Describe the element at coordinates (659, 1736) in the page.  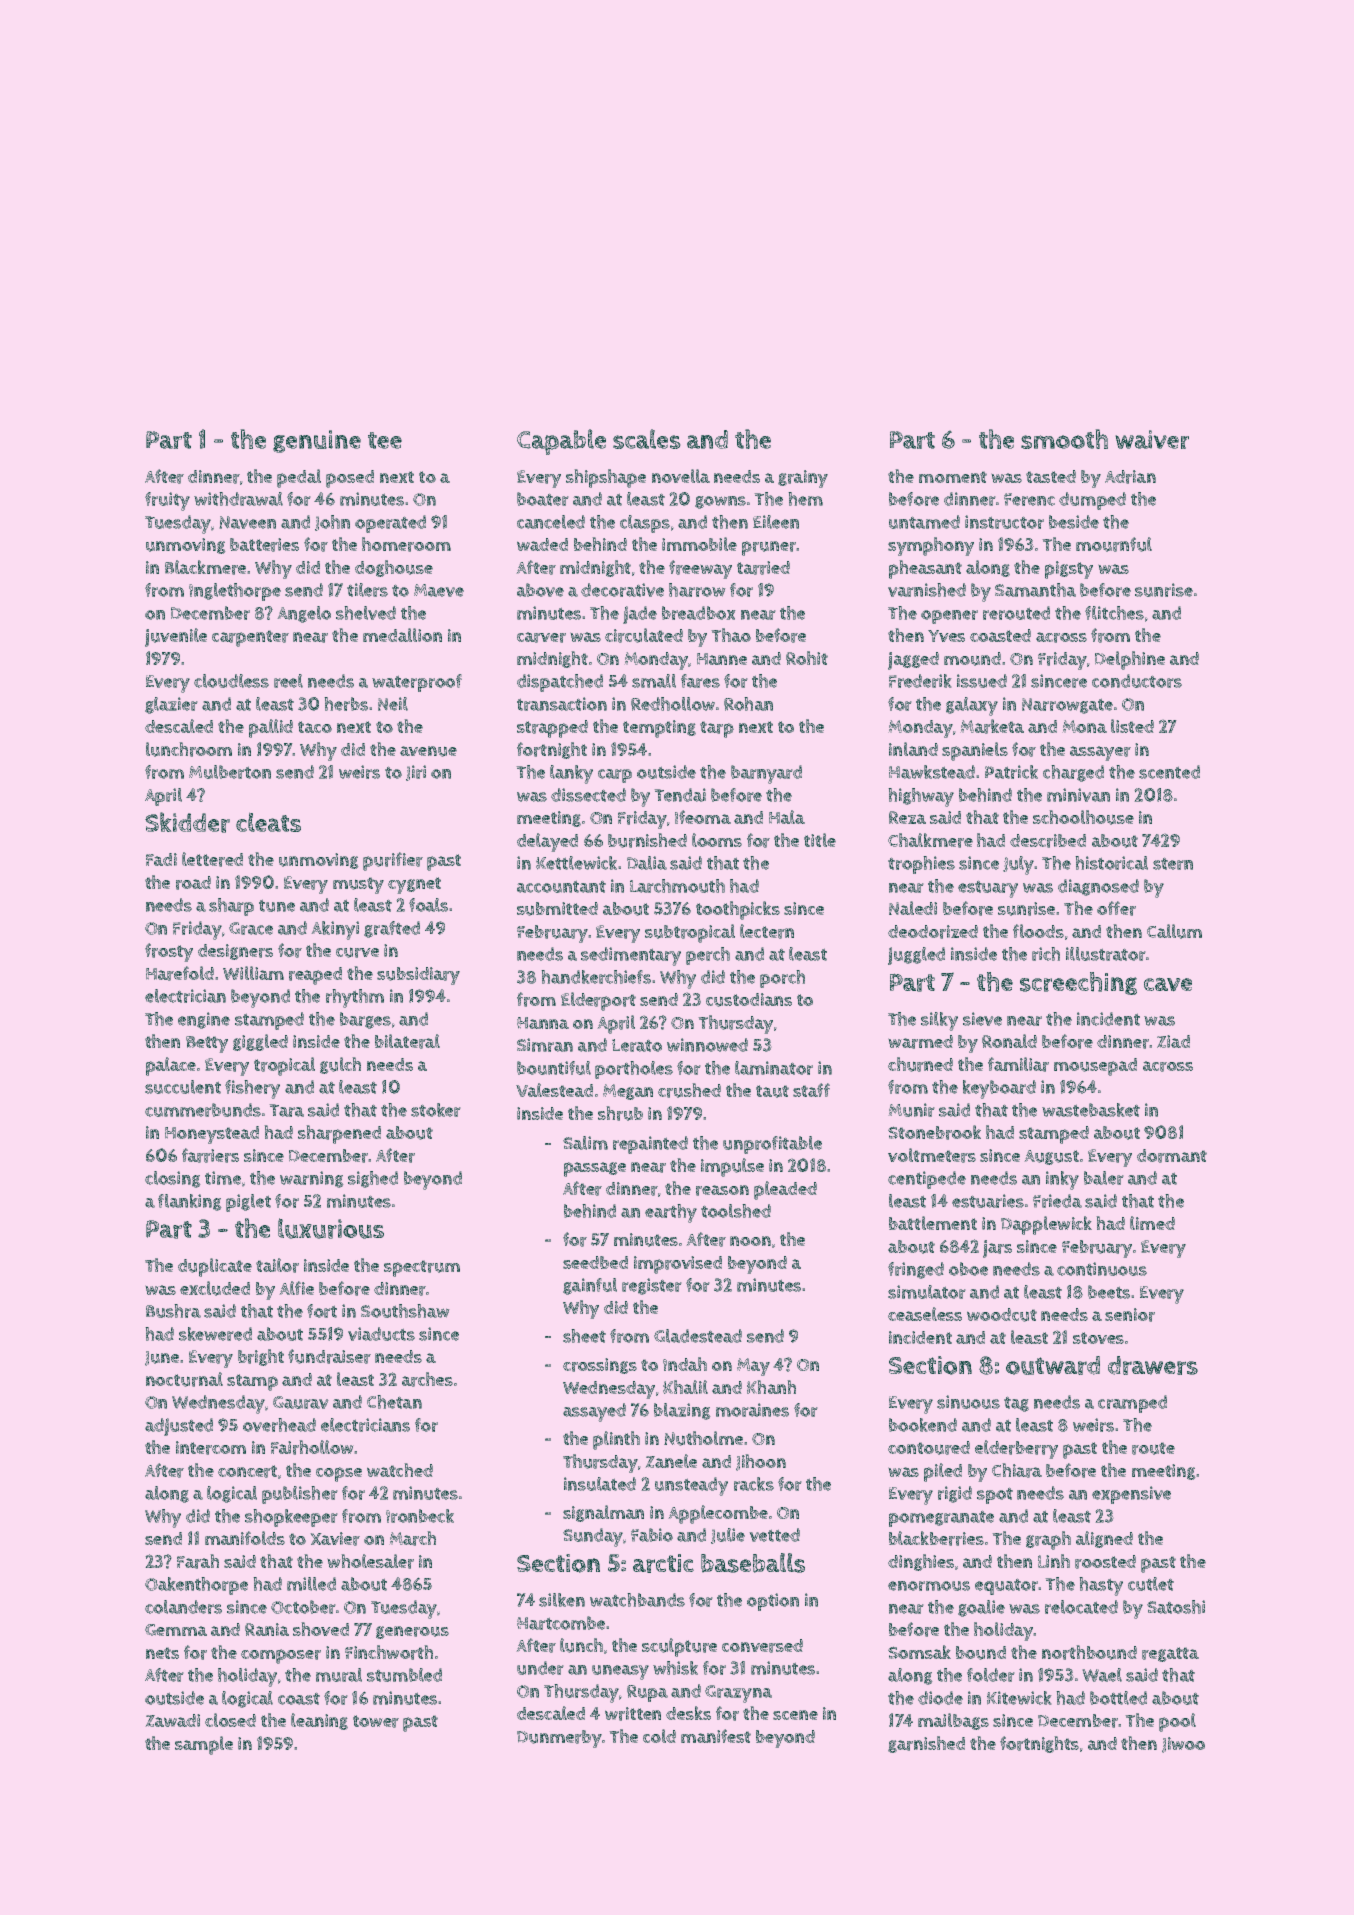
I see `cold` at that location.
